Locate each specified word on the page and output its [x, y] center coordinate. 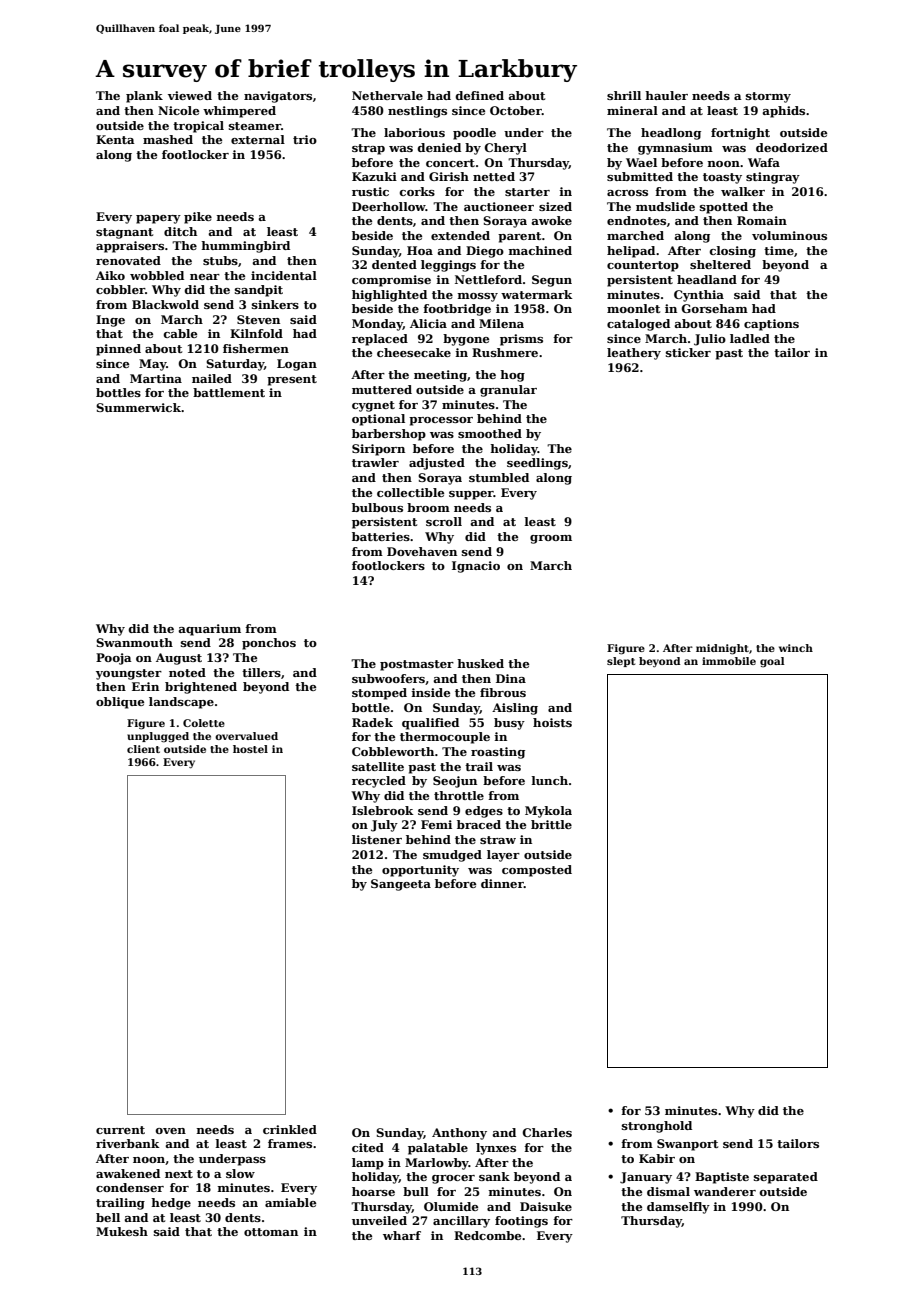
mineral [632, 110]
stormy [768, 97]
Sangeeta [401, 885]
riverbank [127, 1143]
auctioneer [499, 206]
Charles [547, 1132]
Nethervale [387, 95]
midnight [722, 649]
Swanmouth [134, 642]
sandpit [259, 291]
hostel [250, 749]
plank [144, 97]
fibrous [503, 692]
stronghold [657, 1127]
